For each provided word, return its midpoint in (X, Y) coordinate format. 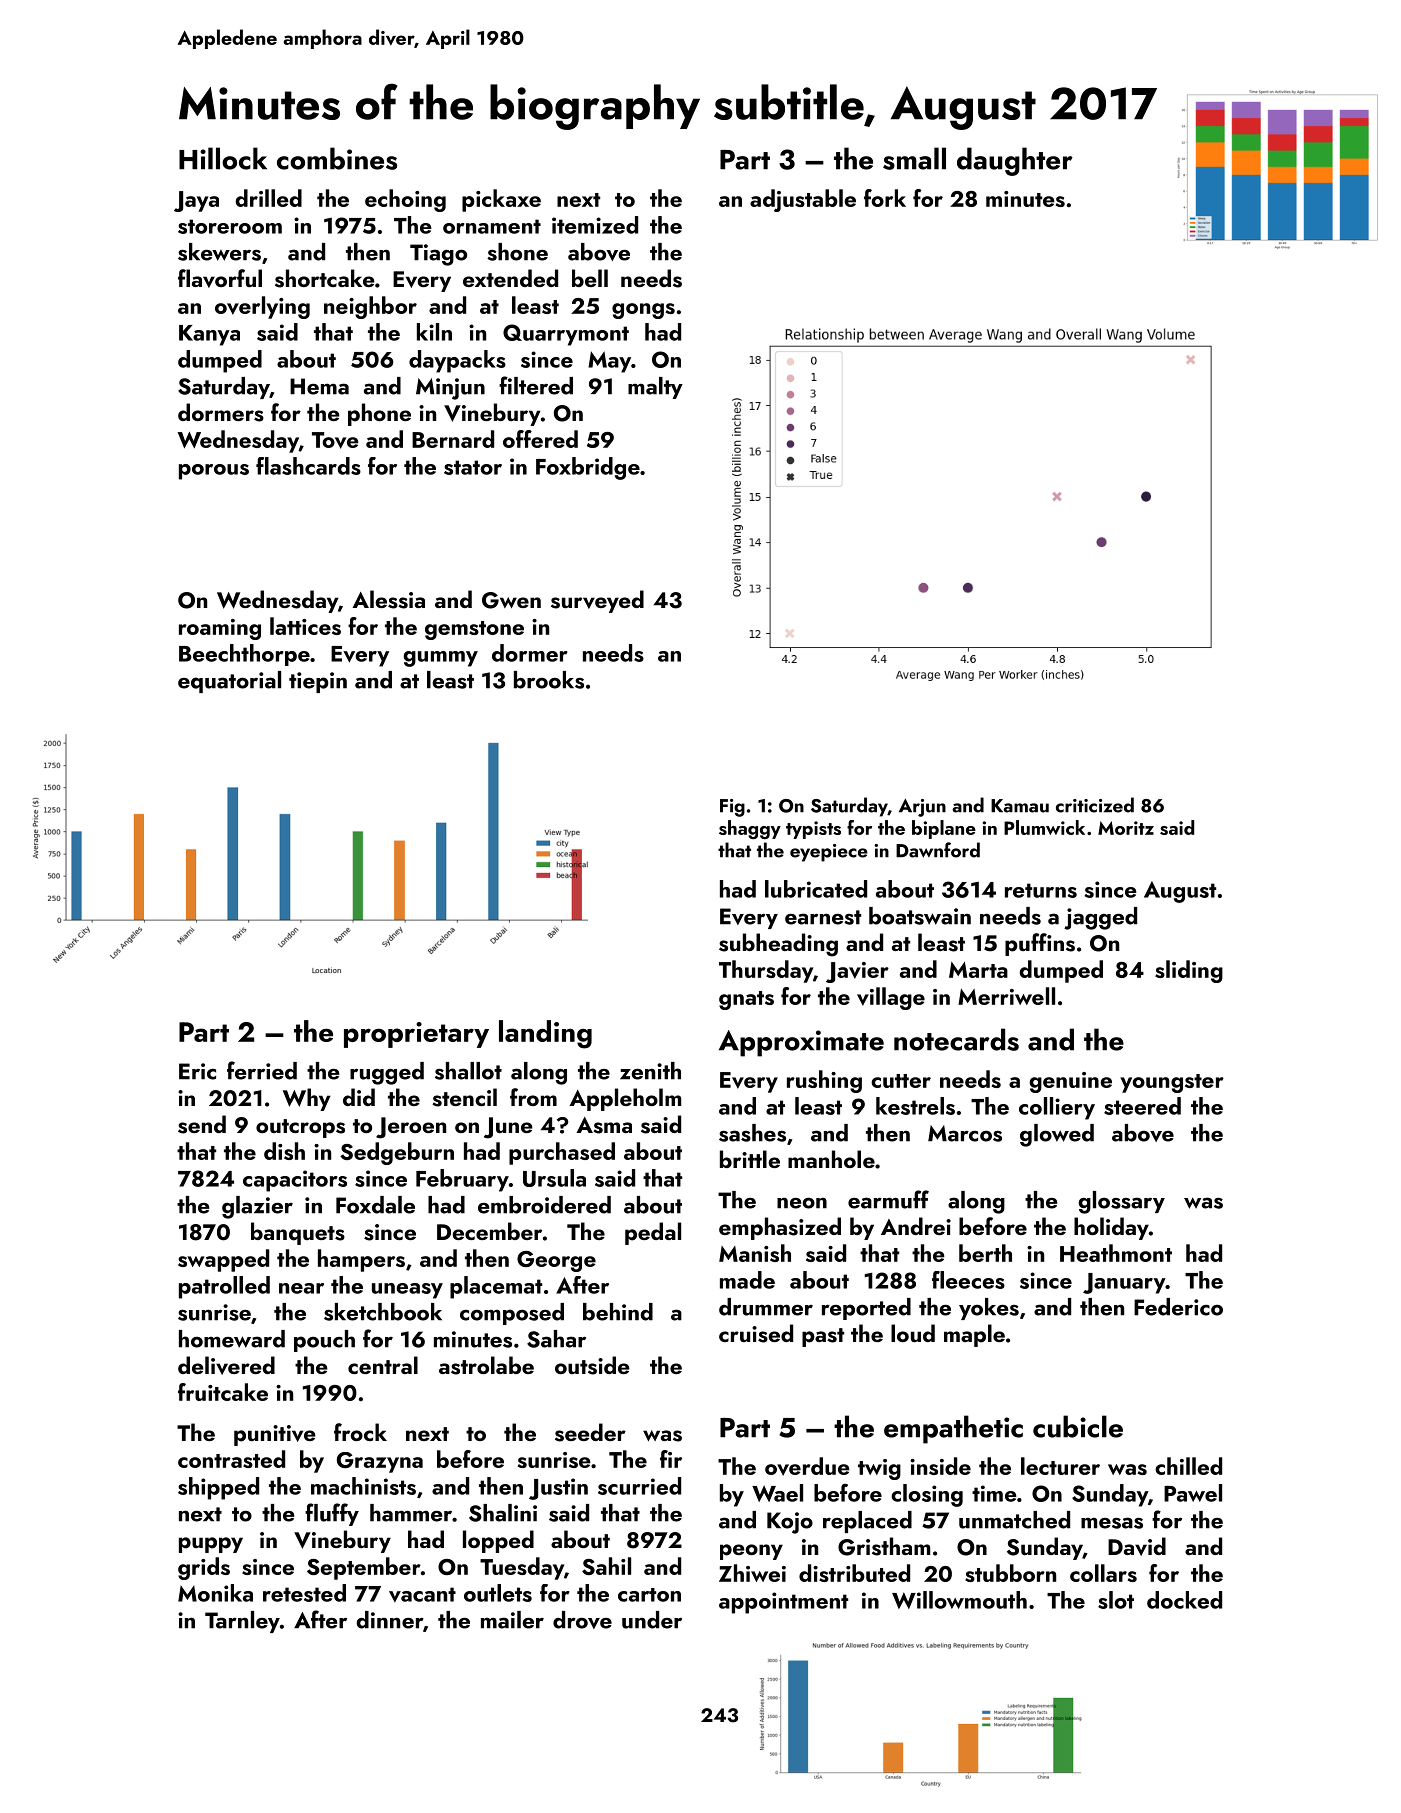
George (556, 1261)
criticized (1095, 805)
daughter (1015, 161)
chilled (1188, 1466)
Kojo (790, 1523)
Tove (335, 440)
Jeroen (411, 1128)
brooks (549, 680)
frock (360, 1432)
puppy (211, 1545)
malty (655, 388)
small (914, 158)
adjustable (803, 200)
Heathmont (1116, 1253)
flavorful (220, 278)
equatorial (229, 682)
